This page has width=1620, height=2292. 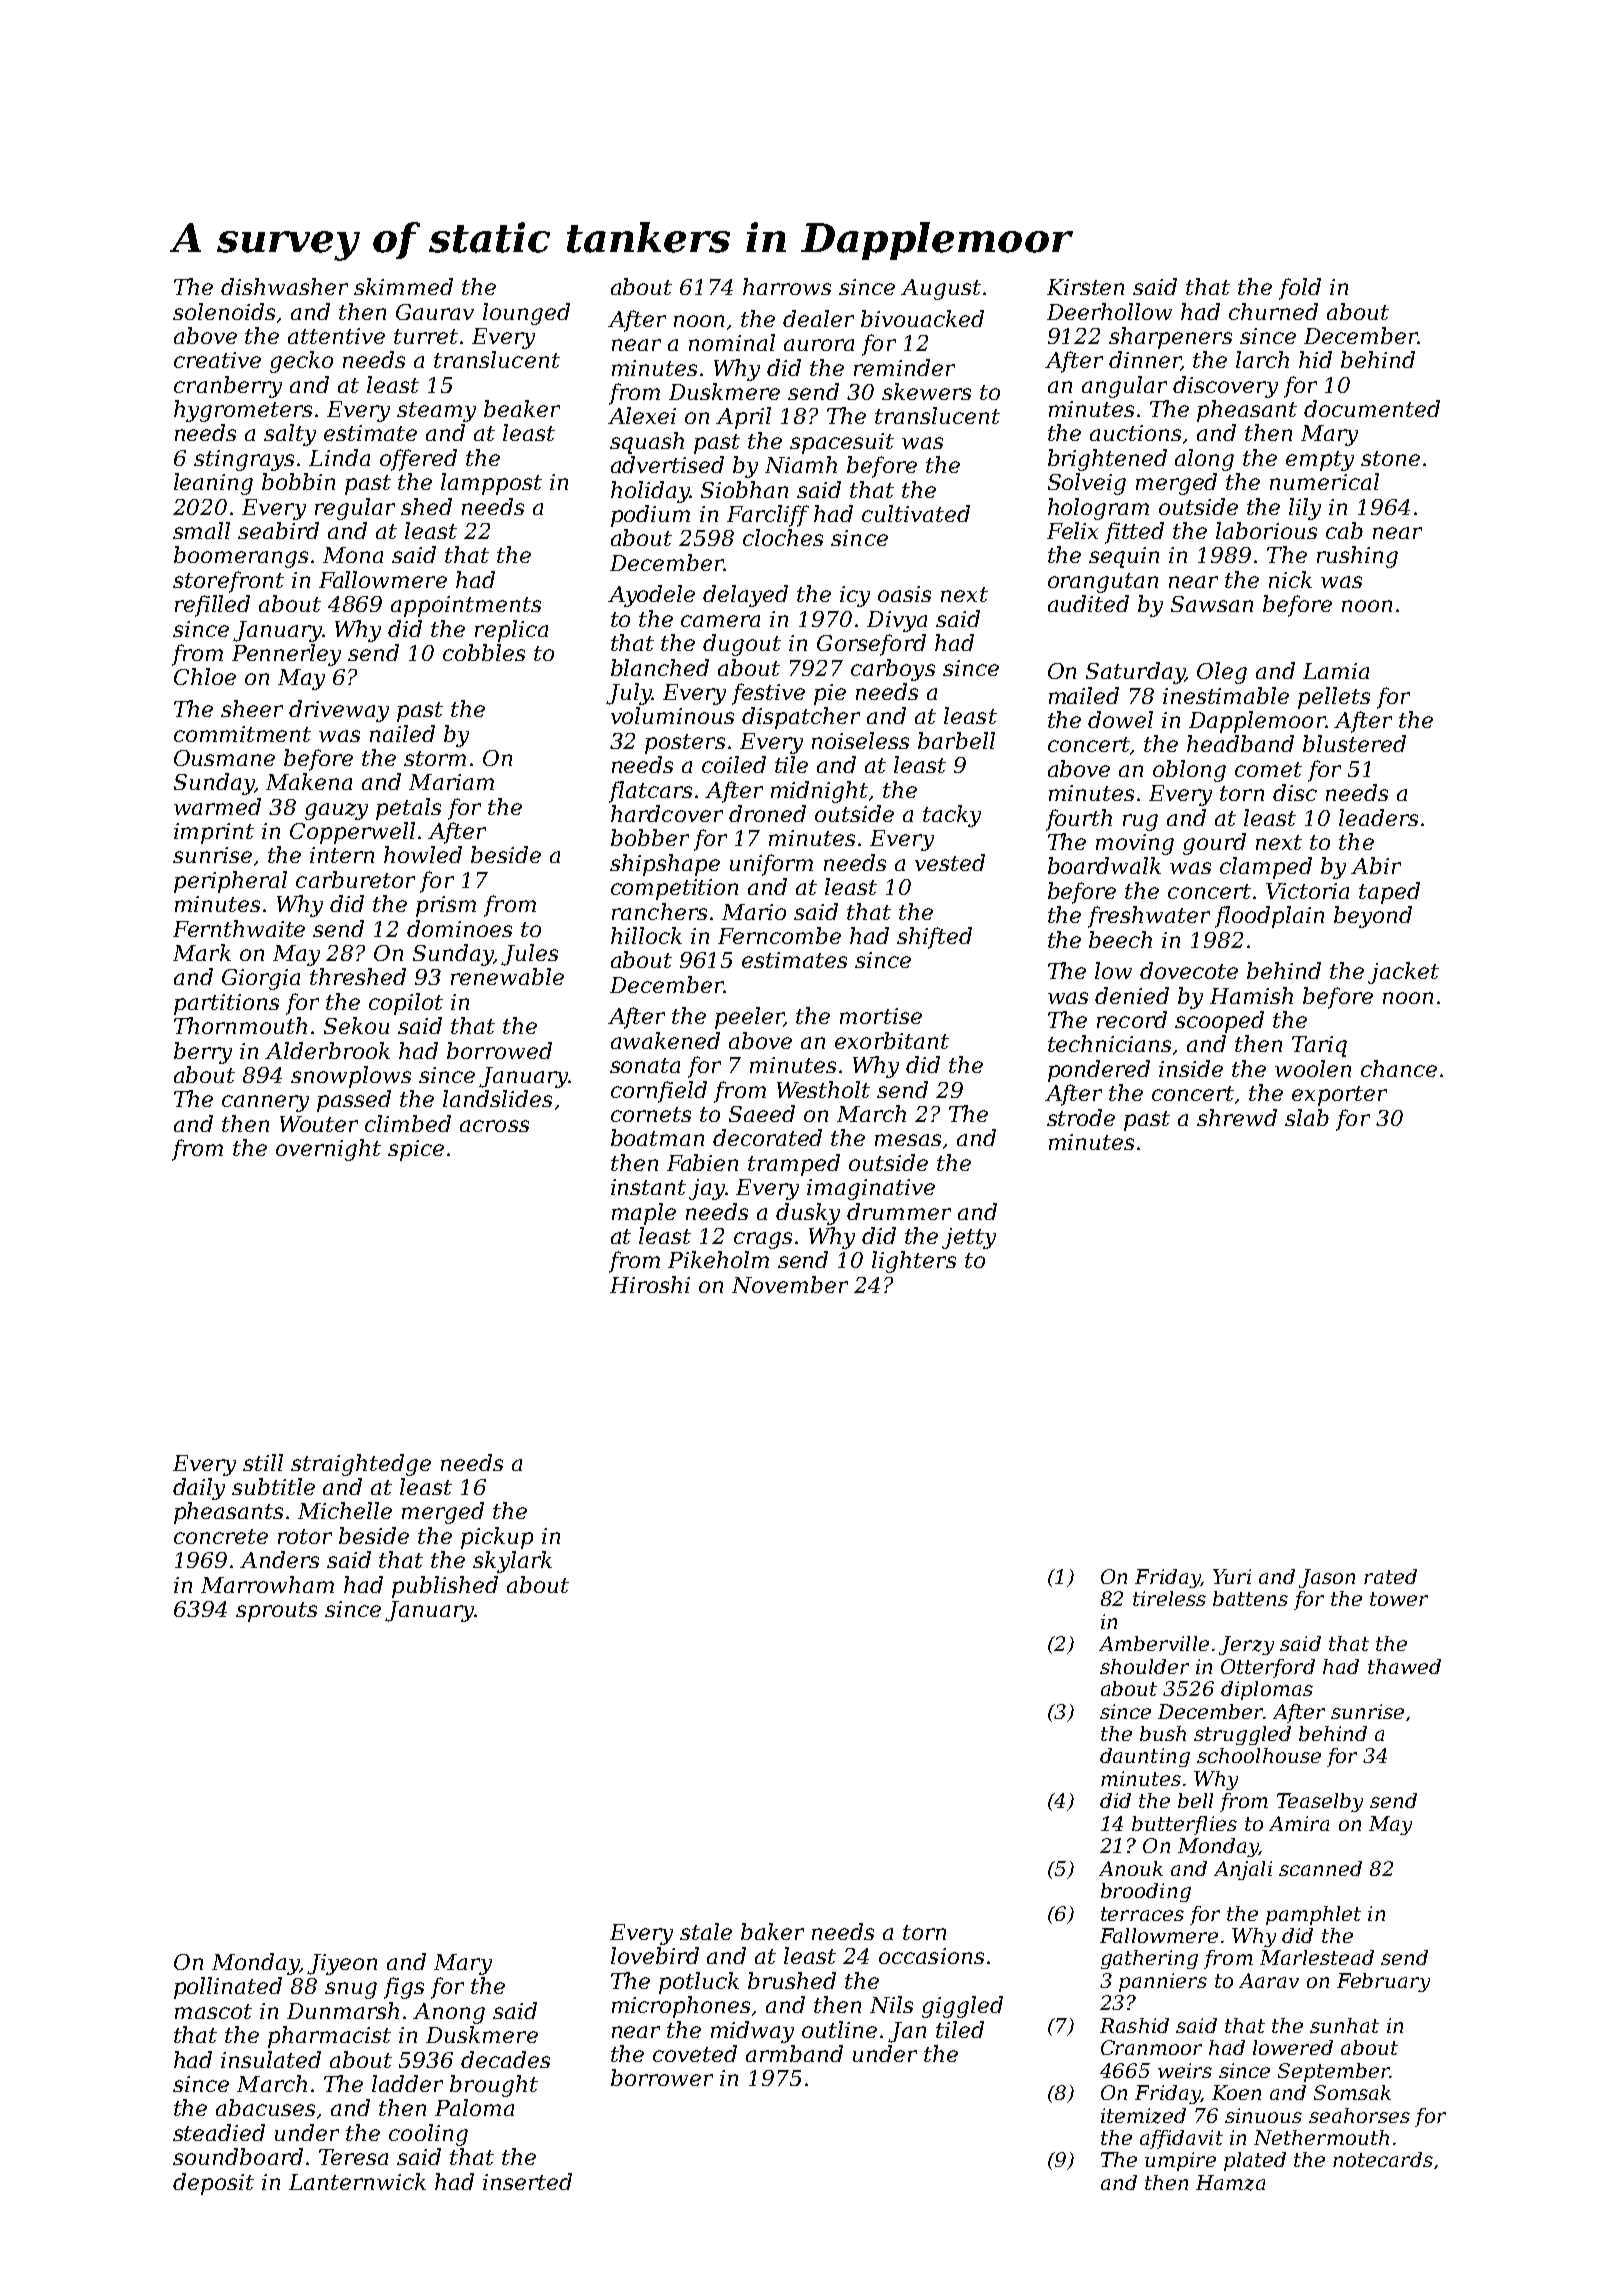 What do you see at coordinates (403, 286) in the page?
I see `skimmed` at bounding box center [403, 286].
